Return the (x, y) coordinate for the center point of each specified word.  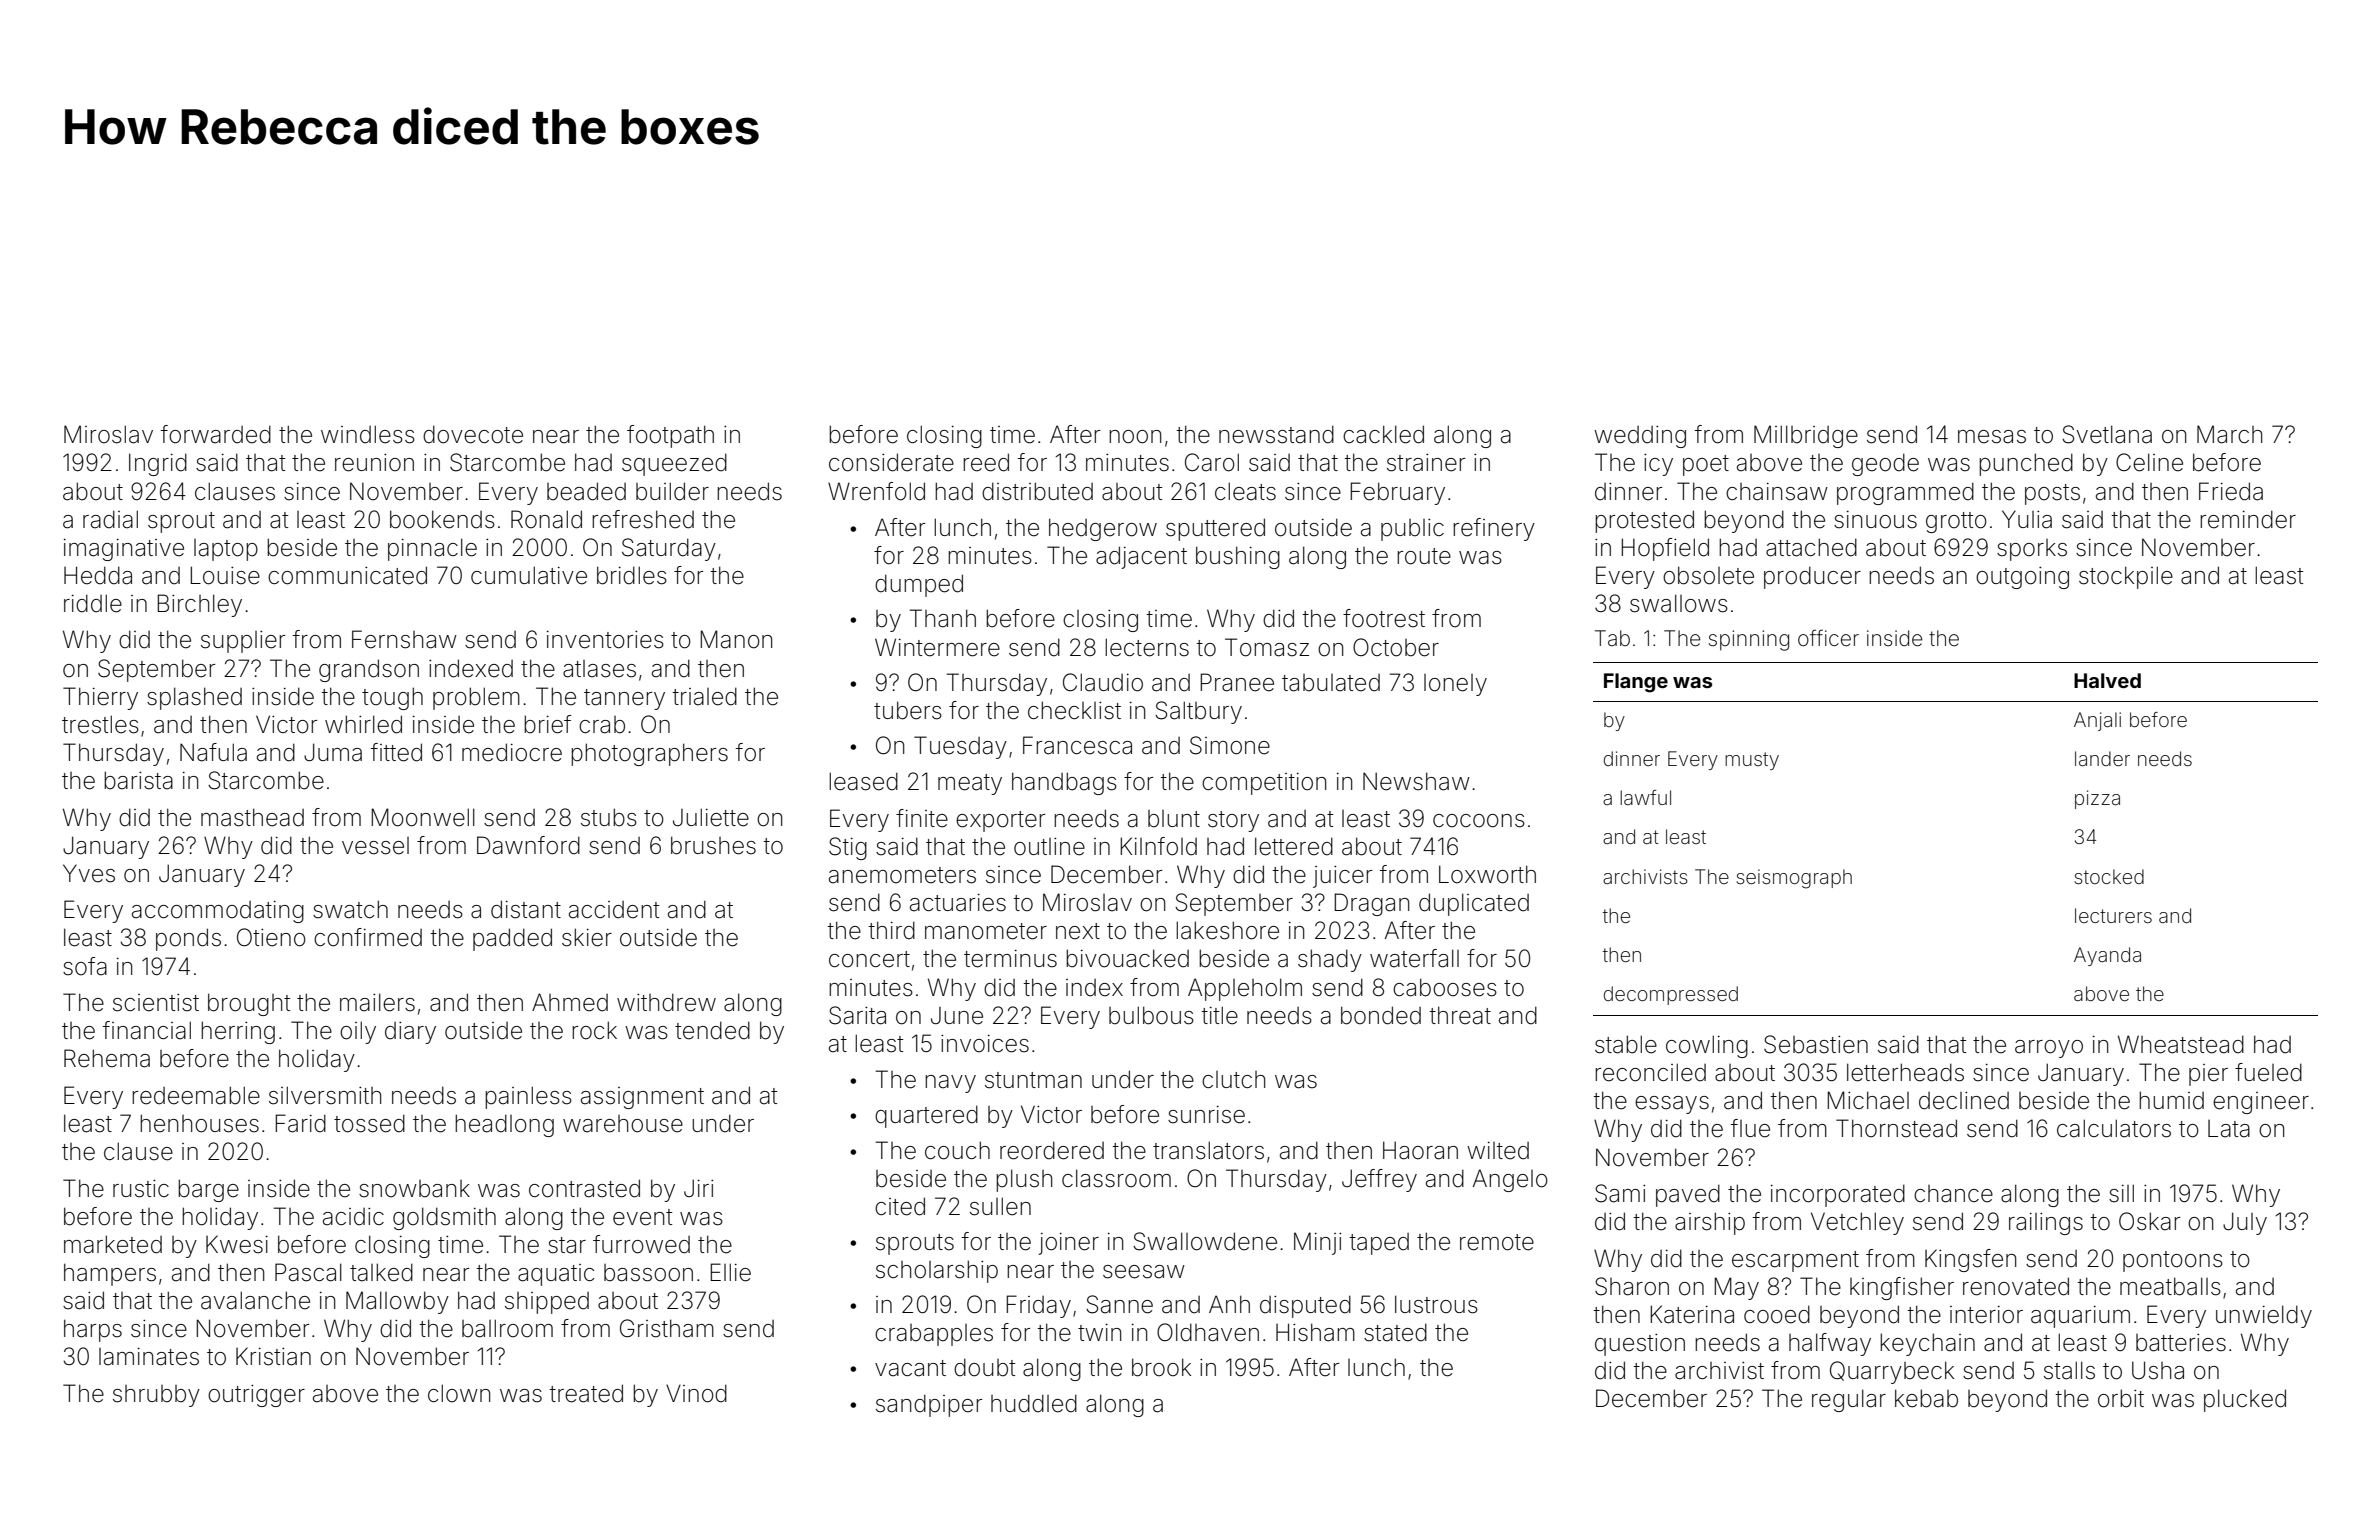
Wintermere (937, 647)
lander (2102, 758)
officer (1828, 637)
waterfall (1414, 958)
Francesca (1077, 745)
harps (93, 1330)
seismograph (1794, 879)
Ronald (546, 519)
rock (594, 1030)
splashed (194, 698)
